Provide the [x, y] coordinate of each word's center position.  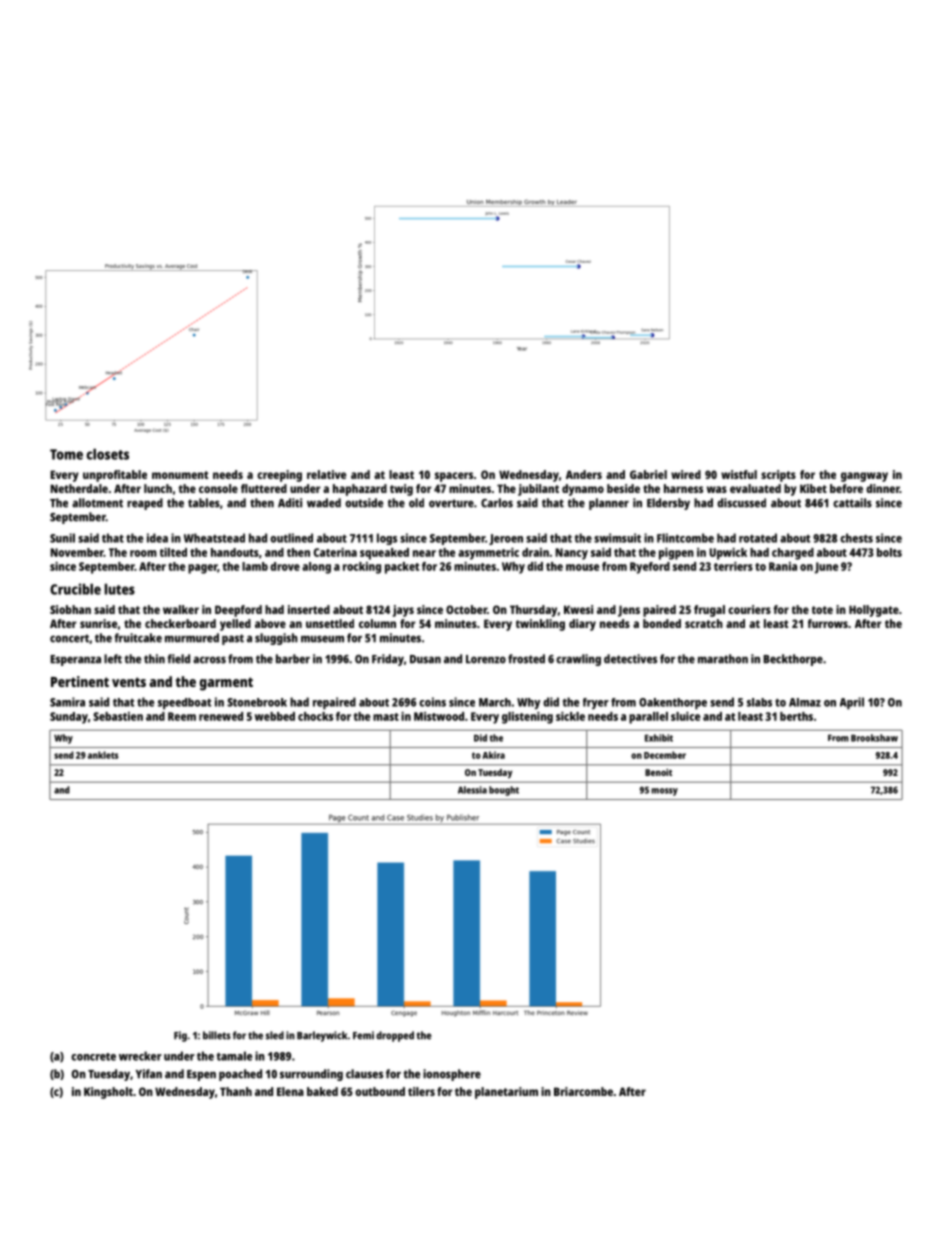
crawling [578, 660]
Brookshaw [874, 738]
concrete [93, 1057]
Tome [66, 454]
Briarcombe [583, 1091]
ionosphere [452, 1075]
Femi [363, 1035]
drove [285, 566]
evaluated [755, 488]
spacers [454, 477]
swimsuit [617, 538]
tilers [421, 1091]
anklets [103, 755]
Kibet [813, 488]
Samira [67, 702]
